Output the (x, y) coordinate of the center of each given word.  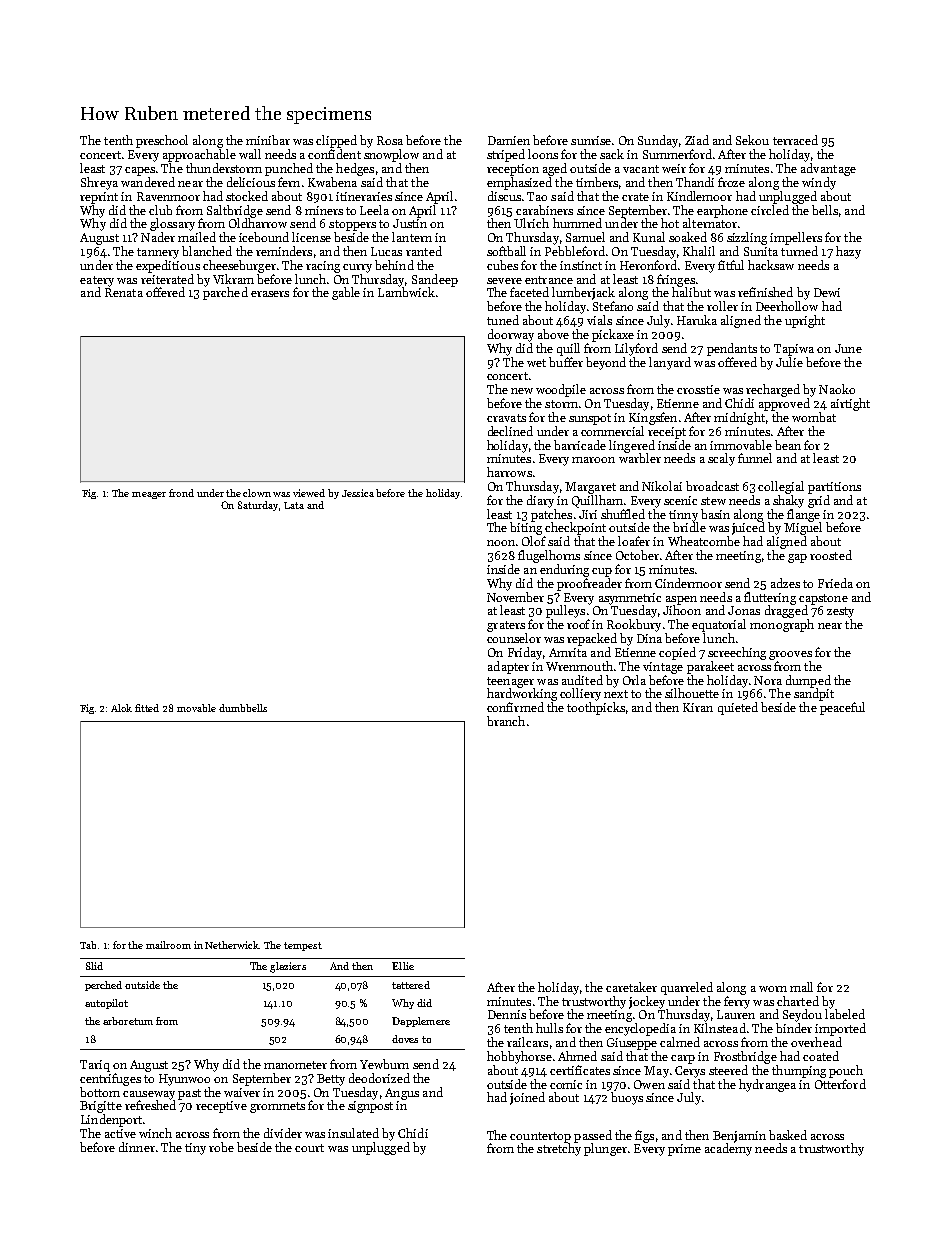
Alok (121, 708)
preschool (162, 141)
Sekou (752, 140)
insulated (353, 1133)
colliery (580, 694)
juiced (748, 528)
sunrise (591, 140)
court (309, 1148)
